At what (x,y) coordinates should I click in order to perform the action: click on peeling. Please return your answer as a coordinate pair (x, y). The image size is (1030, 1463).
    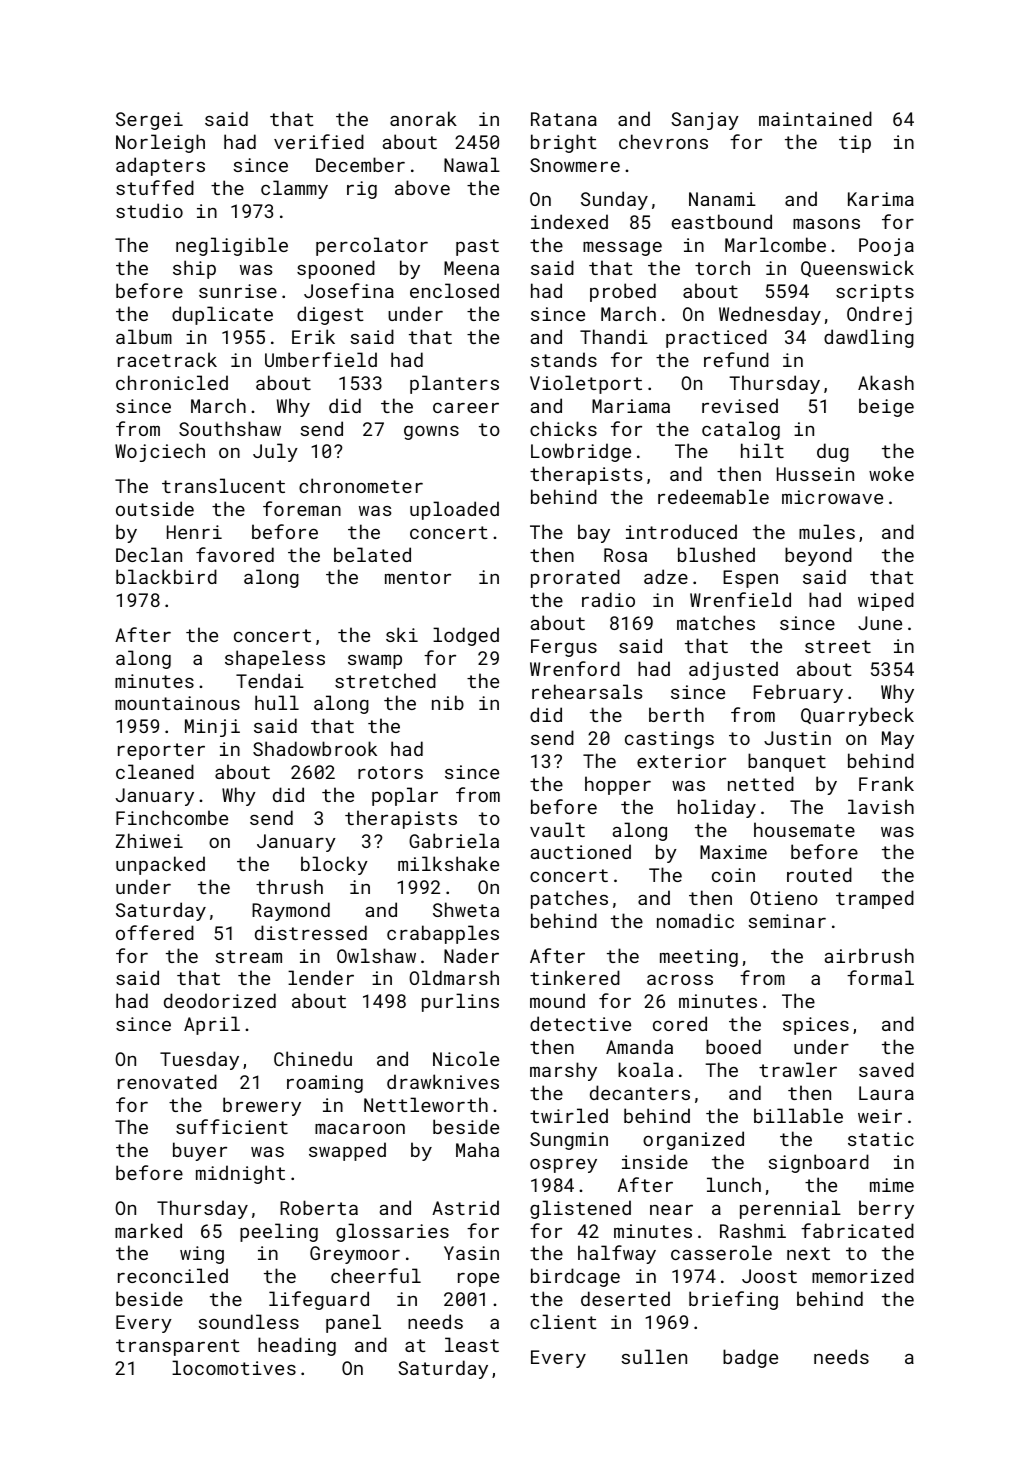
    Looking at the image, I should click on (279, 1232).
